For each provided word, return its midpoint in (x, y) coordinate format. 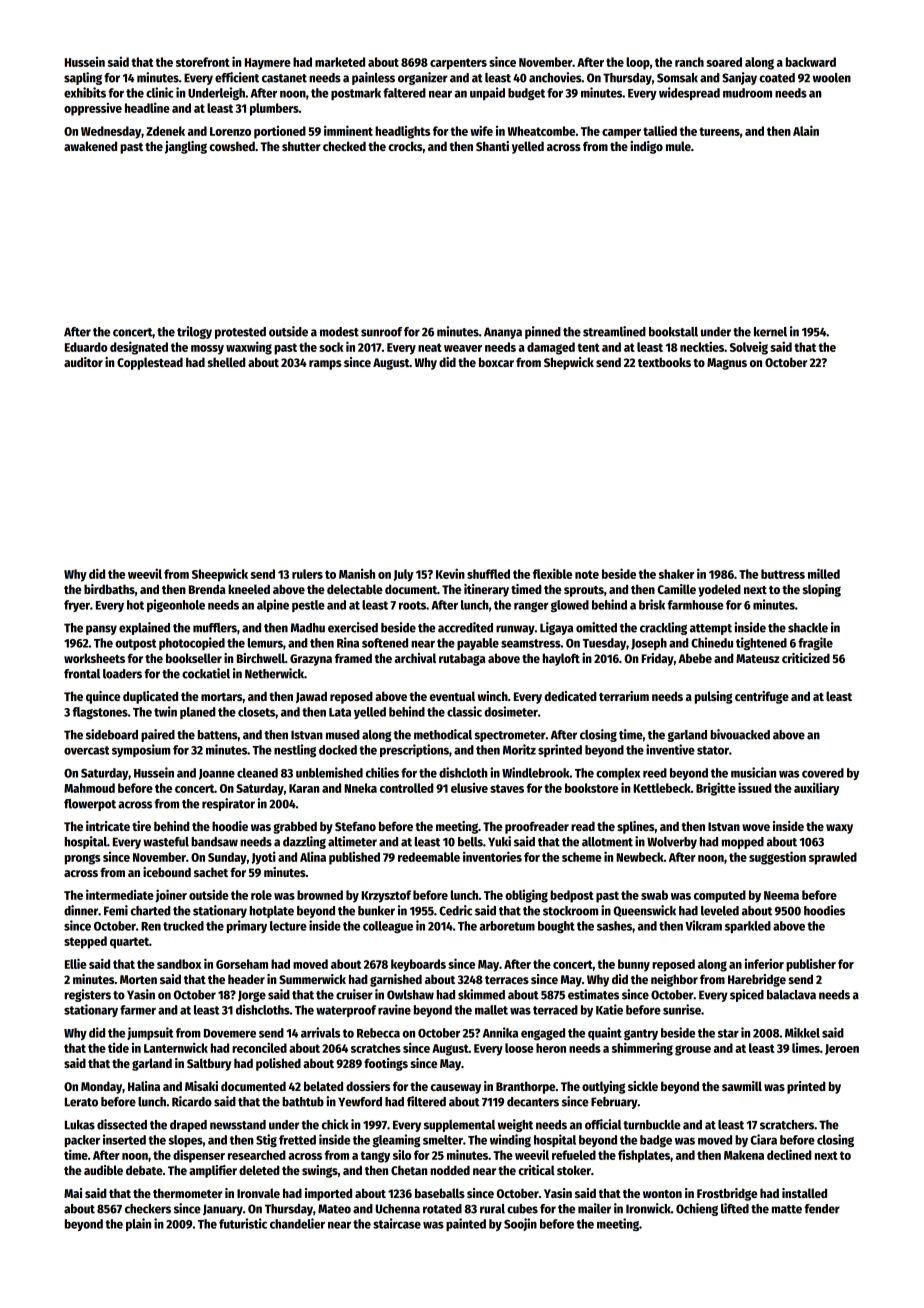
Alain (806, 130)
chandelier (297, 1223)
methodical (443, 734)
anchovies (555, 77)
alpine (273, 605)
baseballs (440, 1193)
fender (822, 1209)
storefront (203, 62)
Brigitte (716, 789)
